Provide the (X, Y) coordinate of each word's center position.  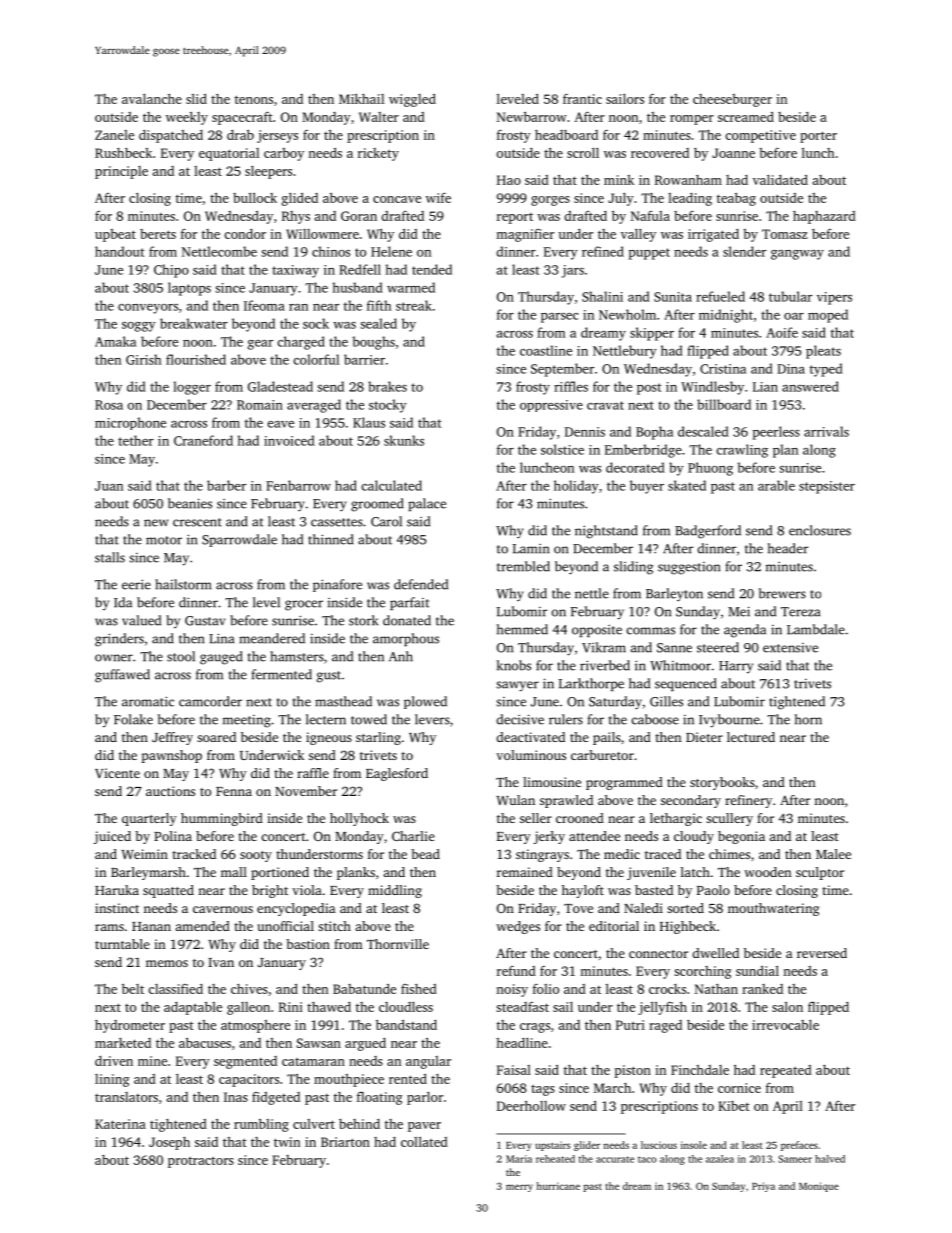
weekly (187, 118)
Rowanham (688, 180)
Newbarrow (532, 116)
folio (546, 988)
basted (654, 890)
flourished (196, 359)
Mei (739, 611)
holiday (576, 487)
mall (234, 872)
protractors (201, 1162)
